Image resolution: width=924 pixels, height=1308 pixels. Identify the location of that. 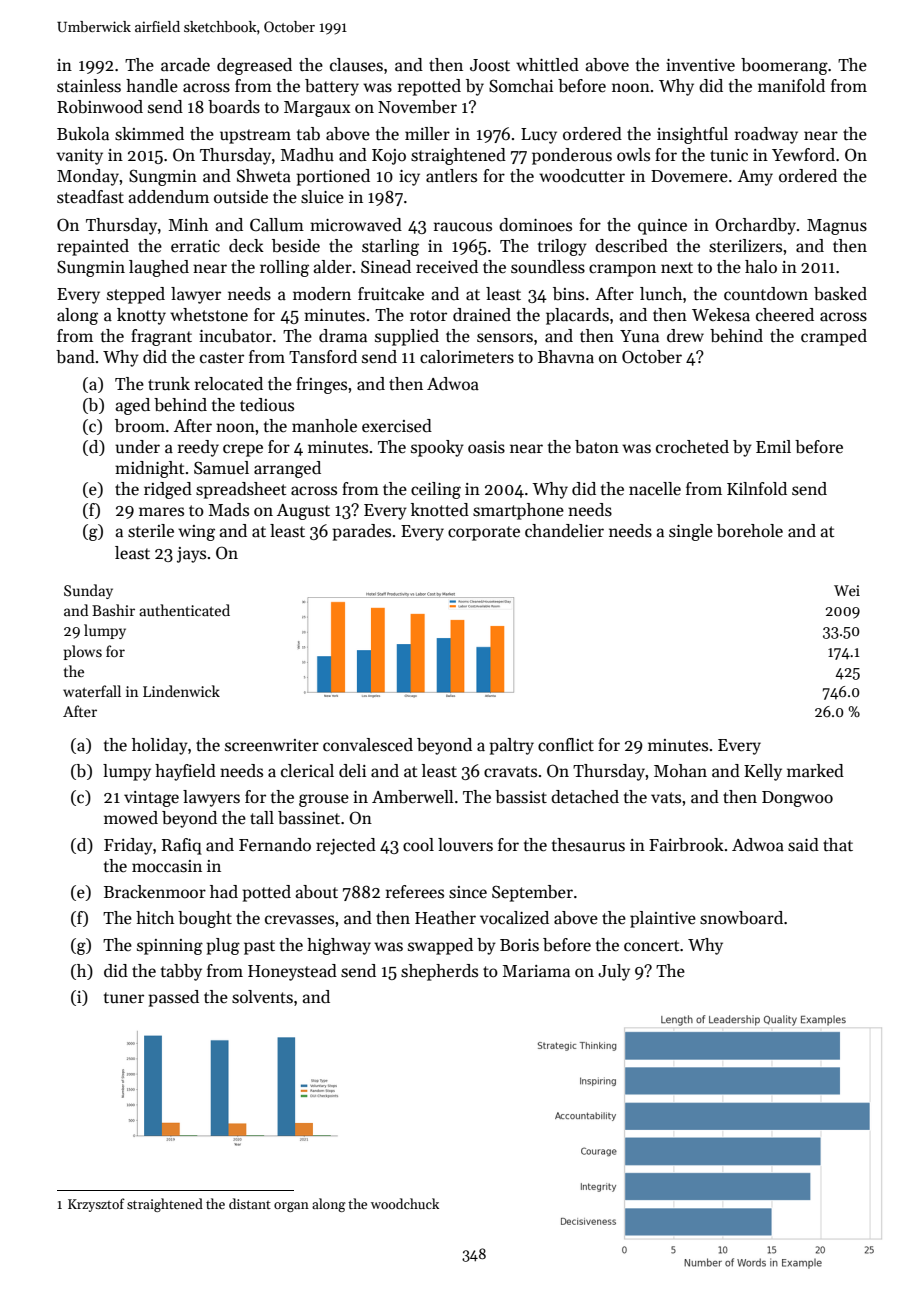
(838, 845).
